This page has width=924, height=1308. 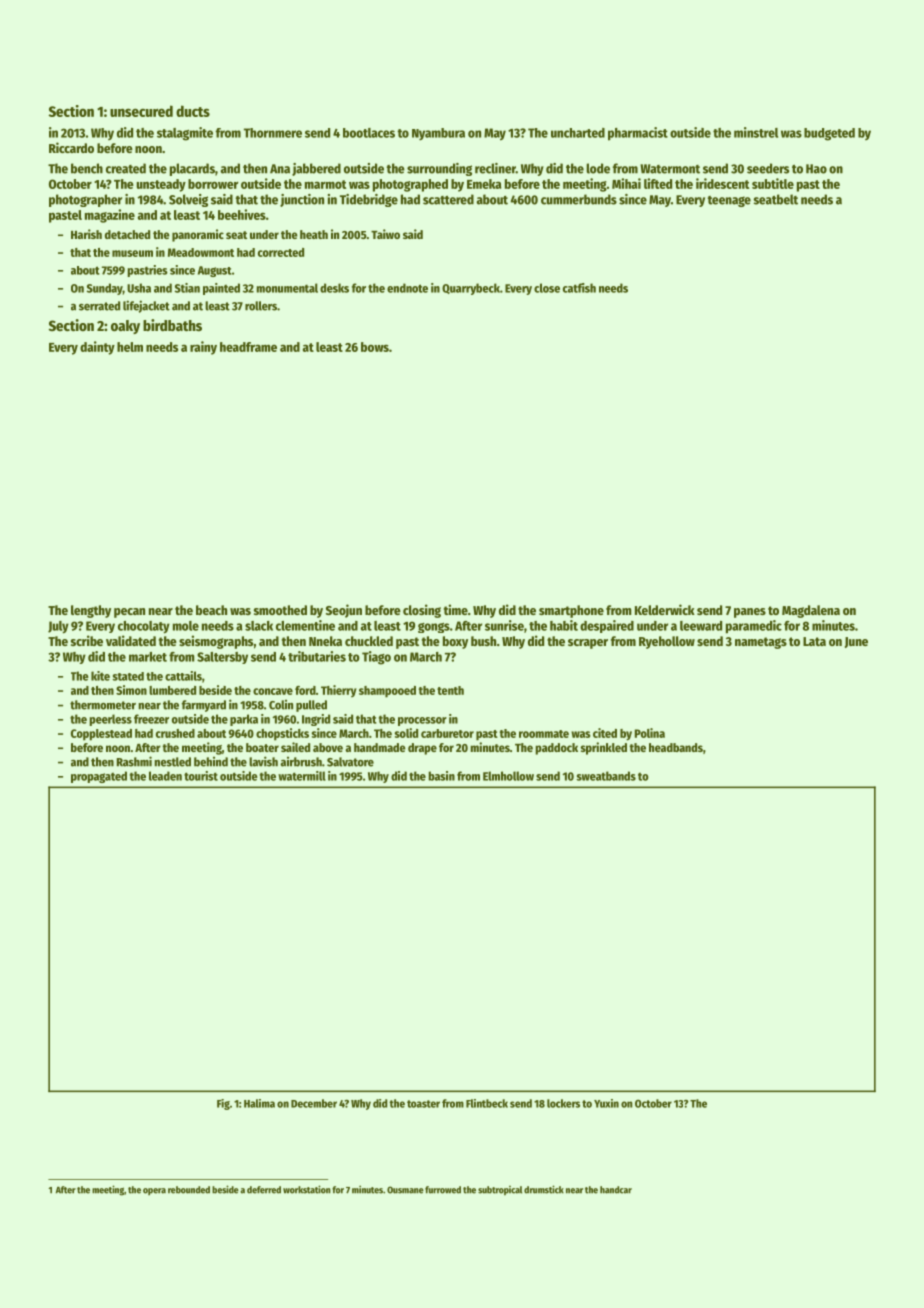 I want to click on sweatbands, so click(x=606, y=776).
